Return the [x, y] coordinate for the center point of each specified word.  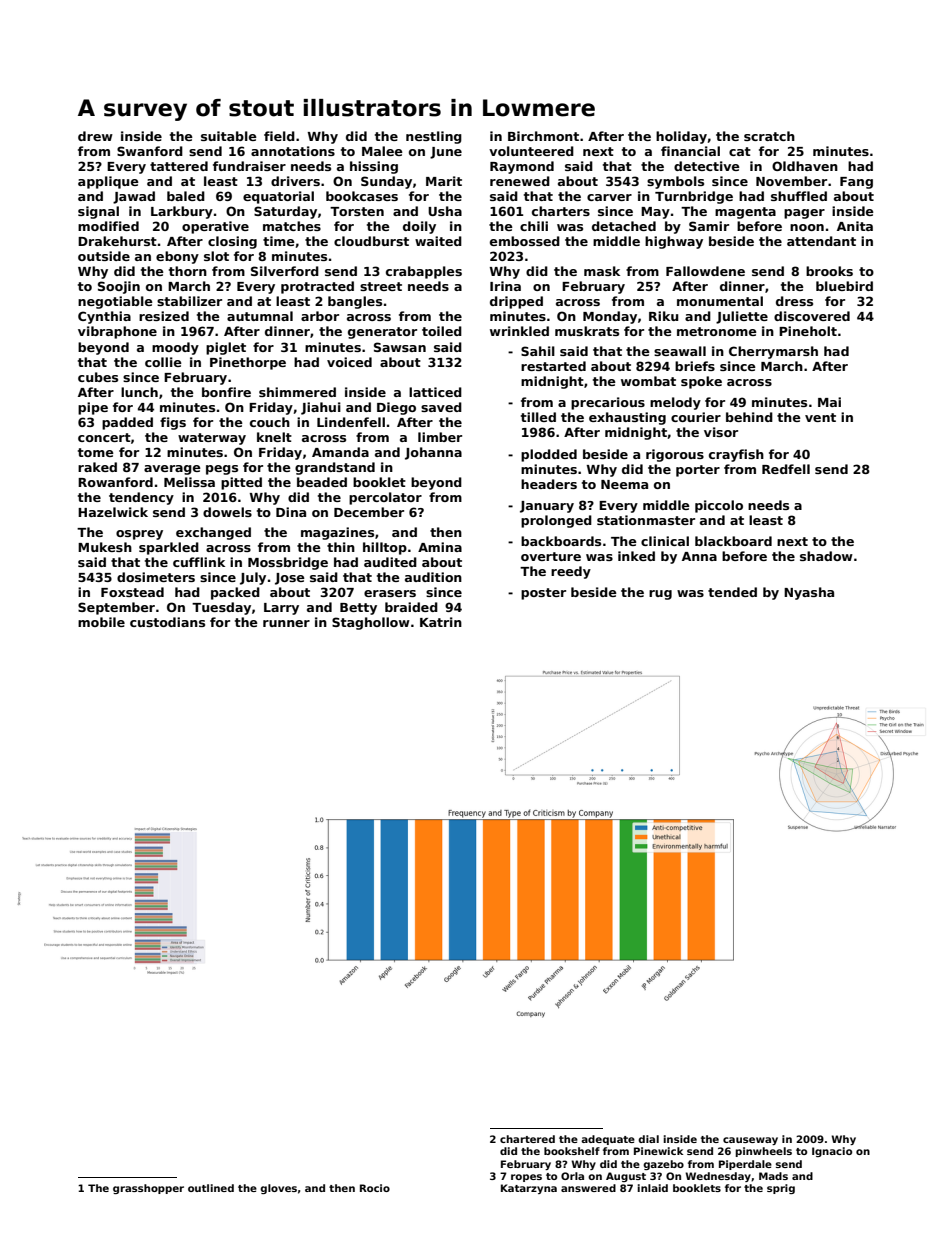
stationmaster [646, 520]
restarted [553, 366]
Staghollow [371, 623]
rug [660, 595]
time [279, 241]
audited [390, 562]
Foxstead [132, 592]
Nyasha [809, 593]
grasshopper [148, 1189]
